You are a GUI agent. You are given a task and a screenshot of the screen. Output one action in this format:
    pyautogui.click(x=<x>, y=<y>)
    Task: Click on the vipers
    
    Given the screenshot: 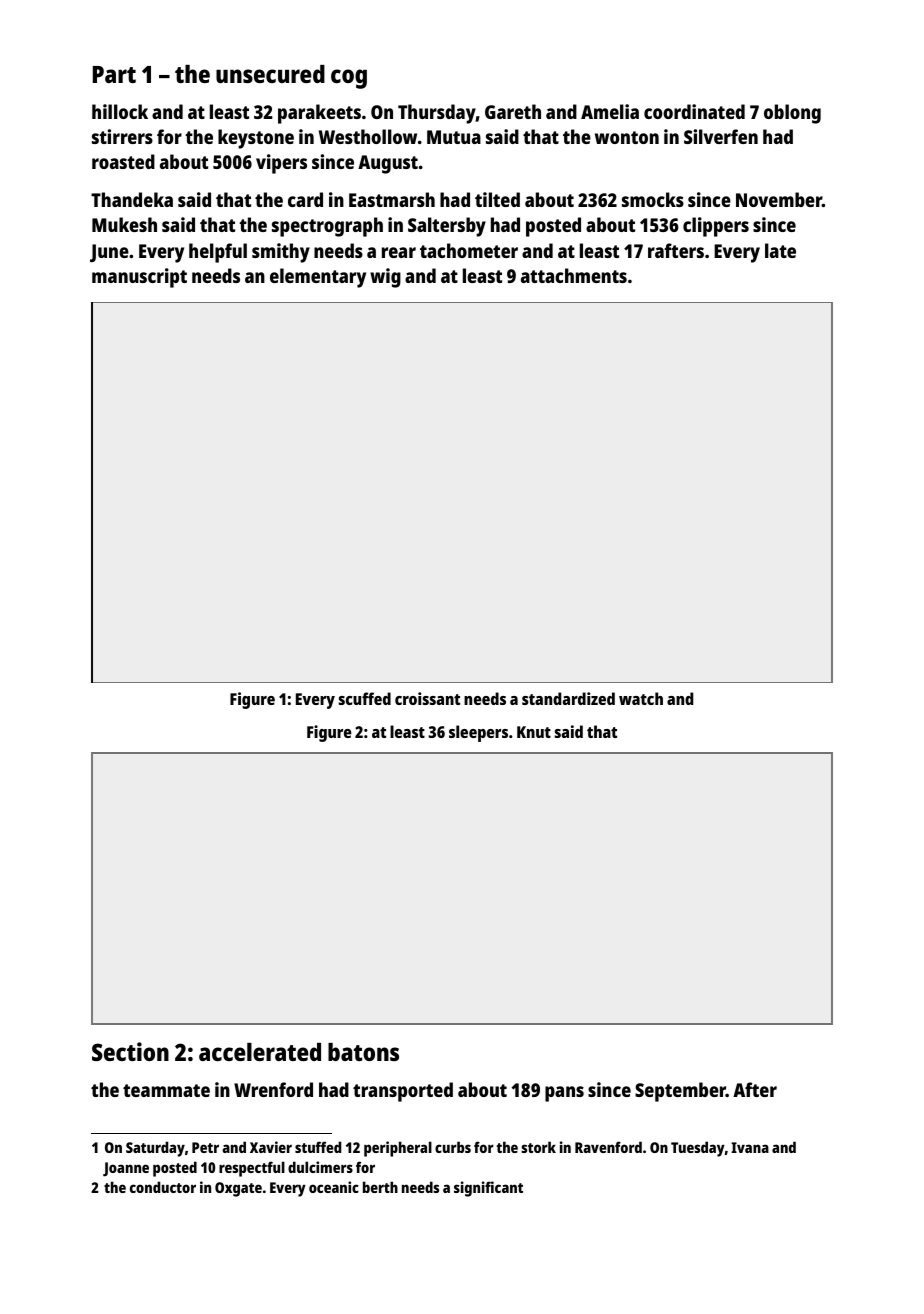 What is the action you would take?
    pyautogui.click(x=281, y=164)
